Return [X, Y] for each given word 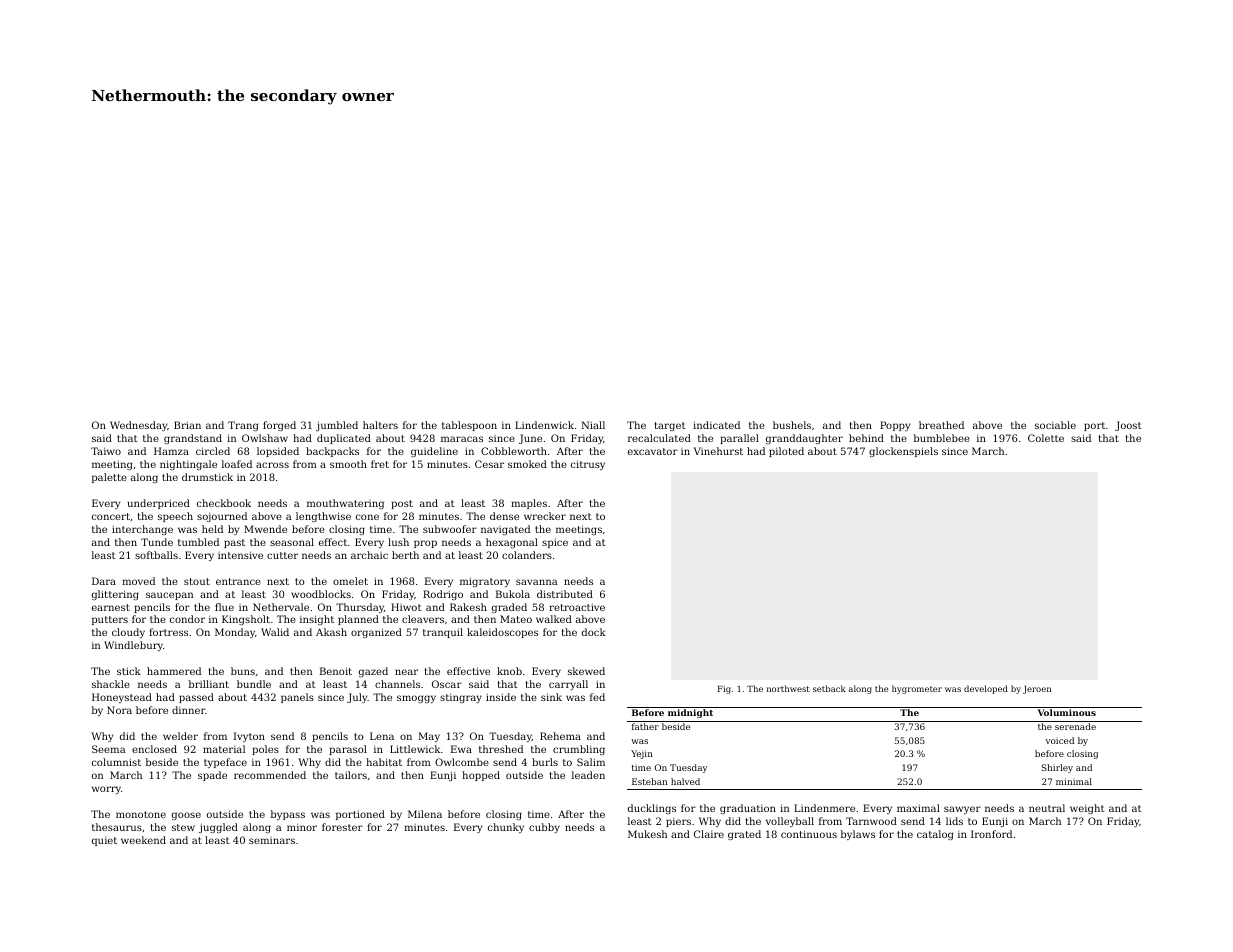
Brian [187, 425]
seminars [272, 840]
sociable [1055, 425]
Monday [235, 633]
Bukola [513, 594]
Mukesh [647, 834]
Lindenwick [544, 425]
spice [555, 543]
